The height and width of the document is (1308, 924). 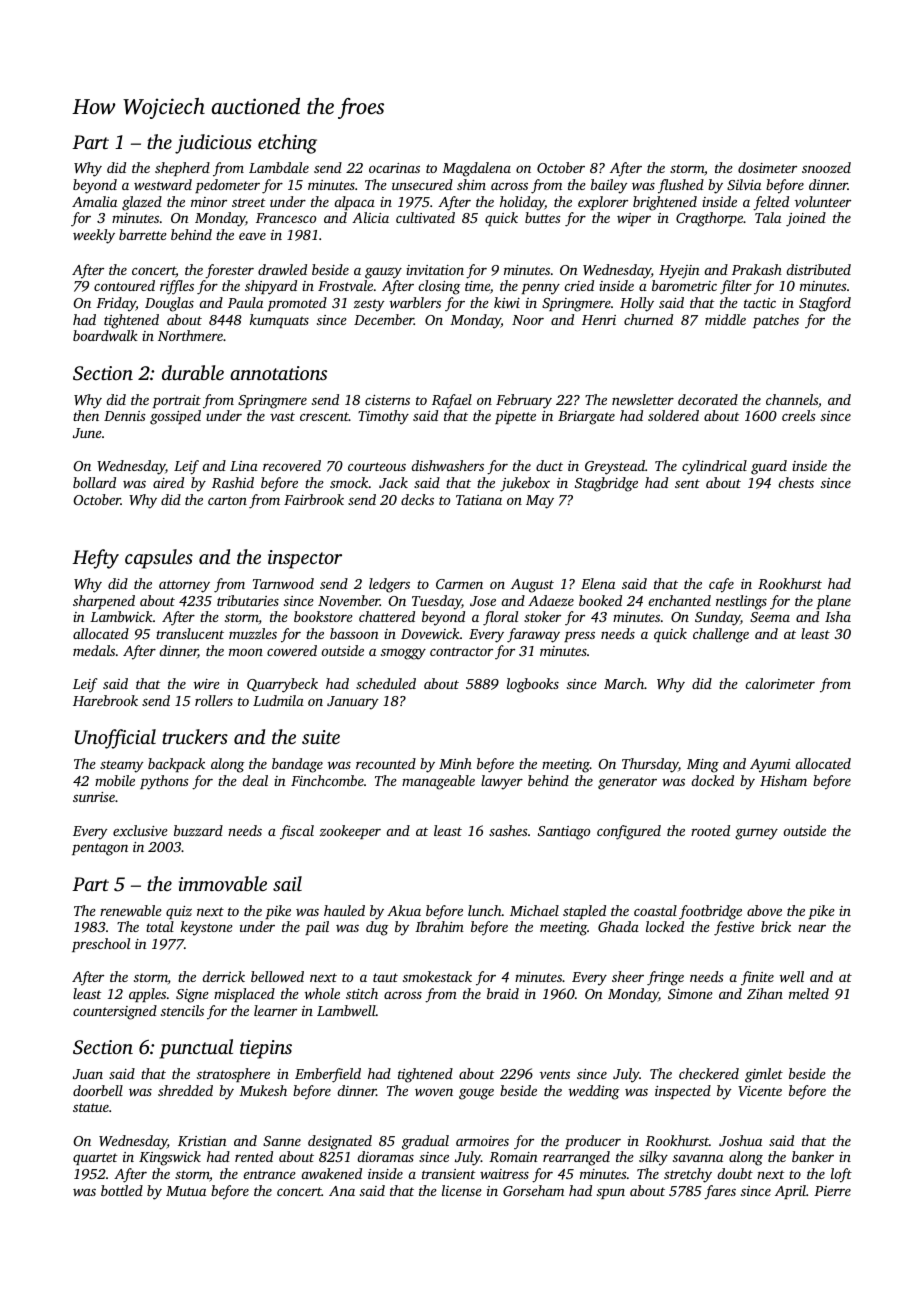 What do you see at coordinates (709, 1073) in the document?
I see `checkered` at bounding box center [709, 1073].
